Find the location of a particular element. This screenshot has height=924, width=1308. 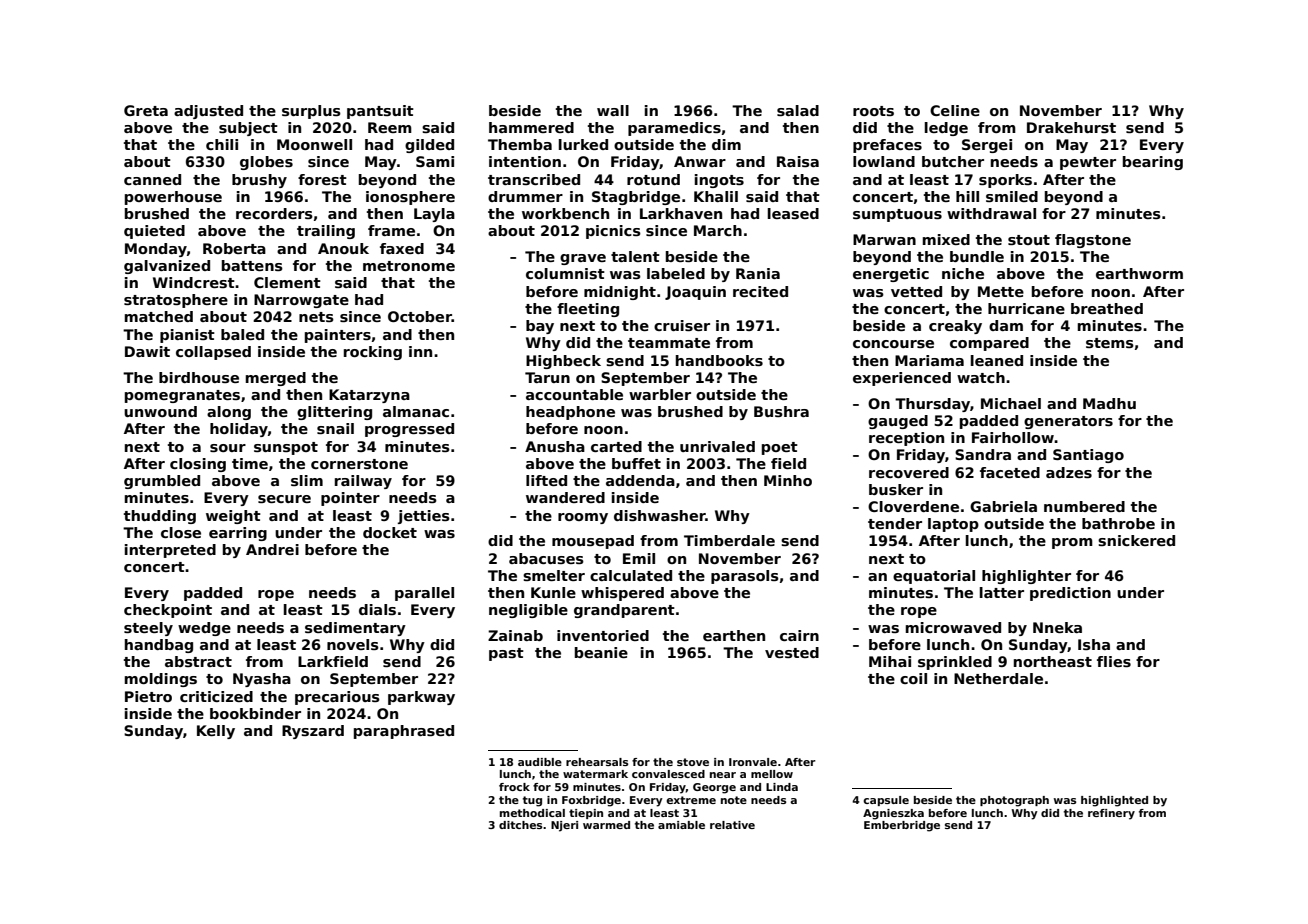

audible is located at coordinates (540, 762).
